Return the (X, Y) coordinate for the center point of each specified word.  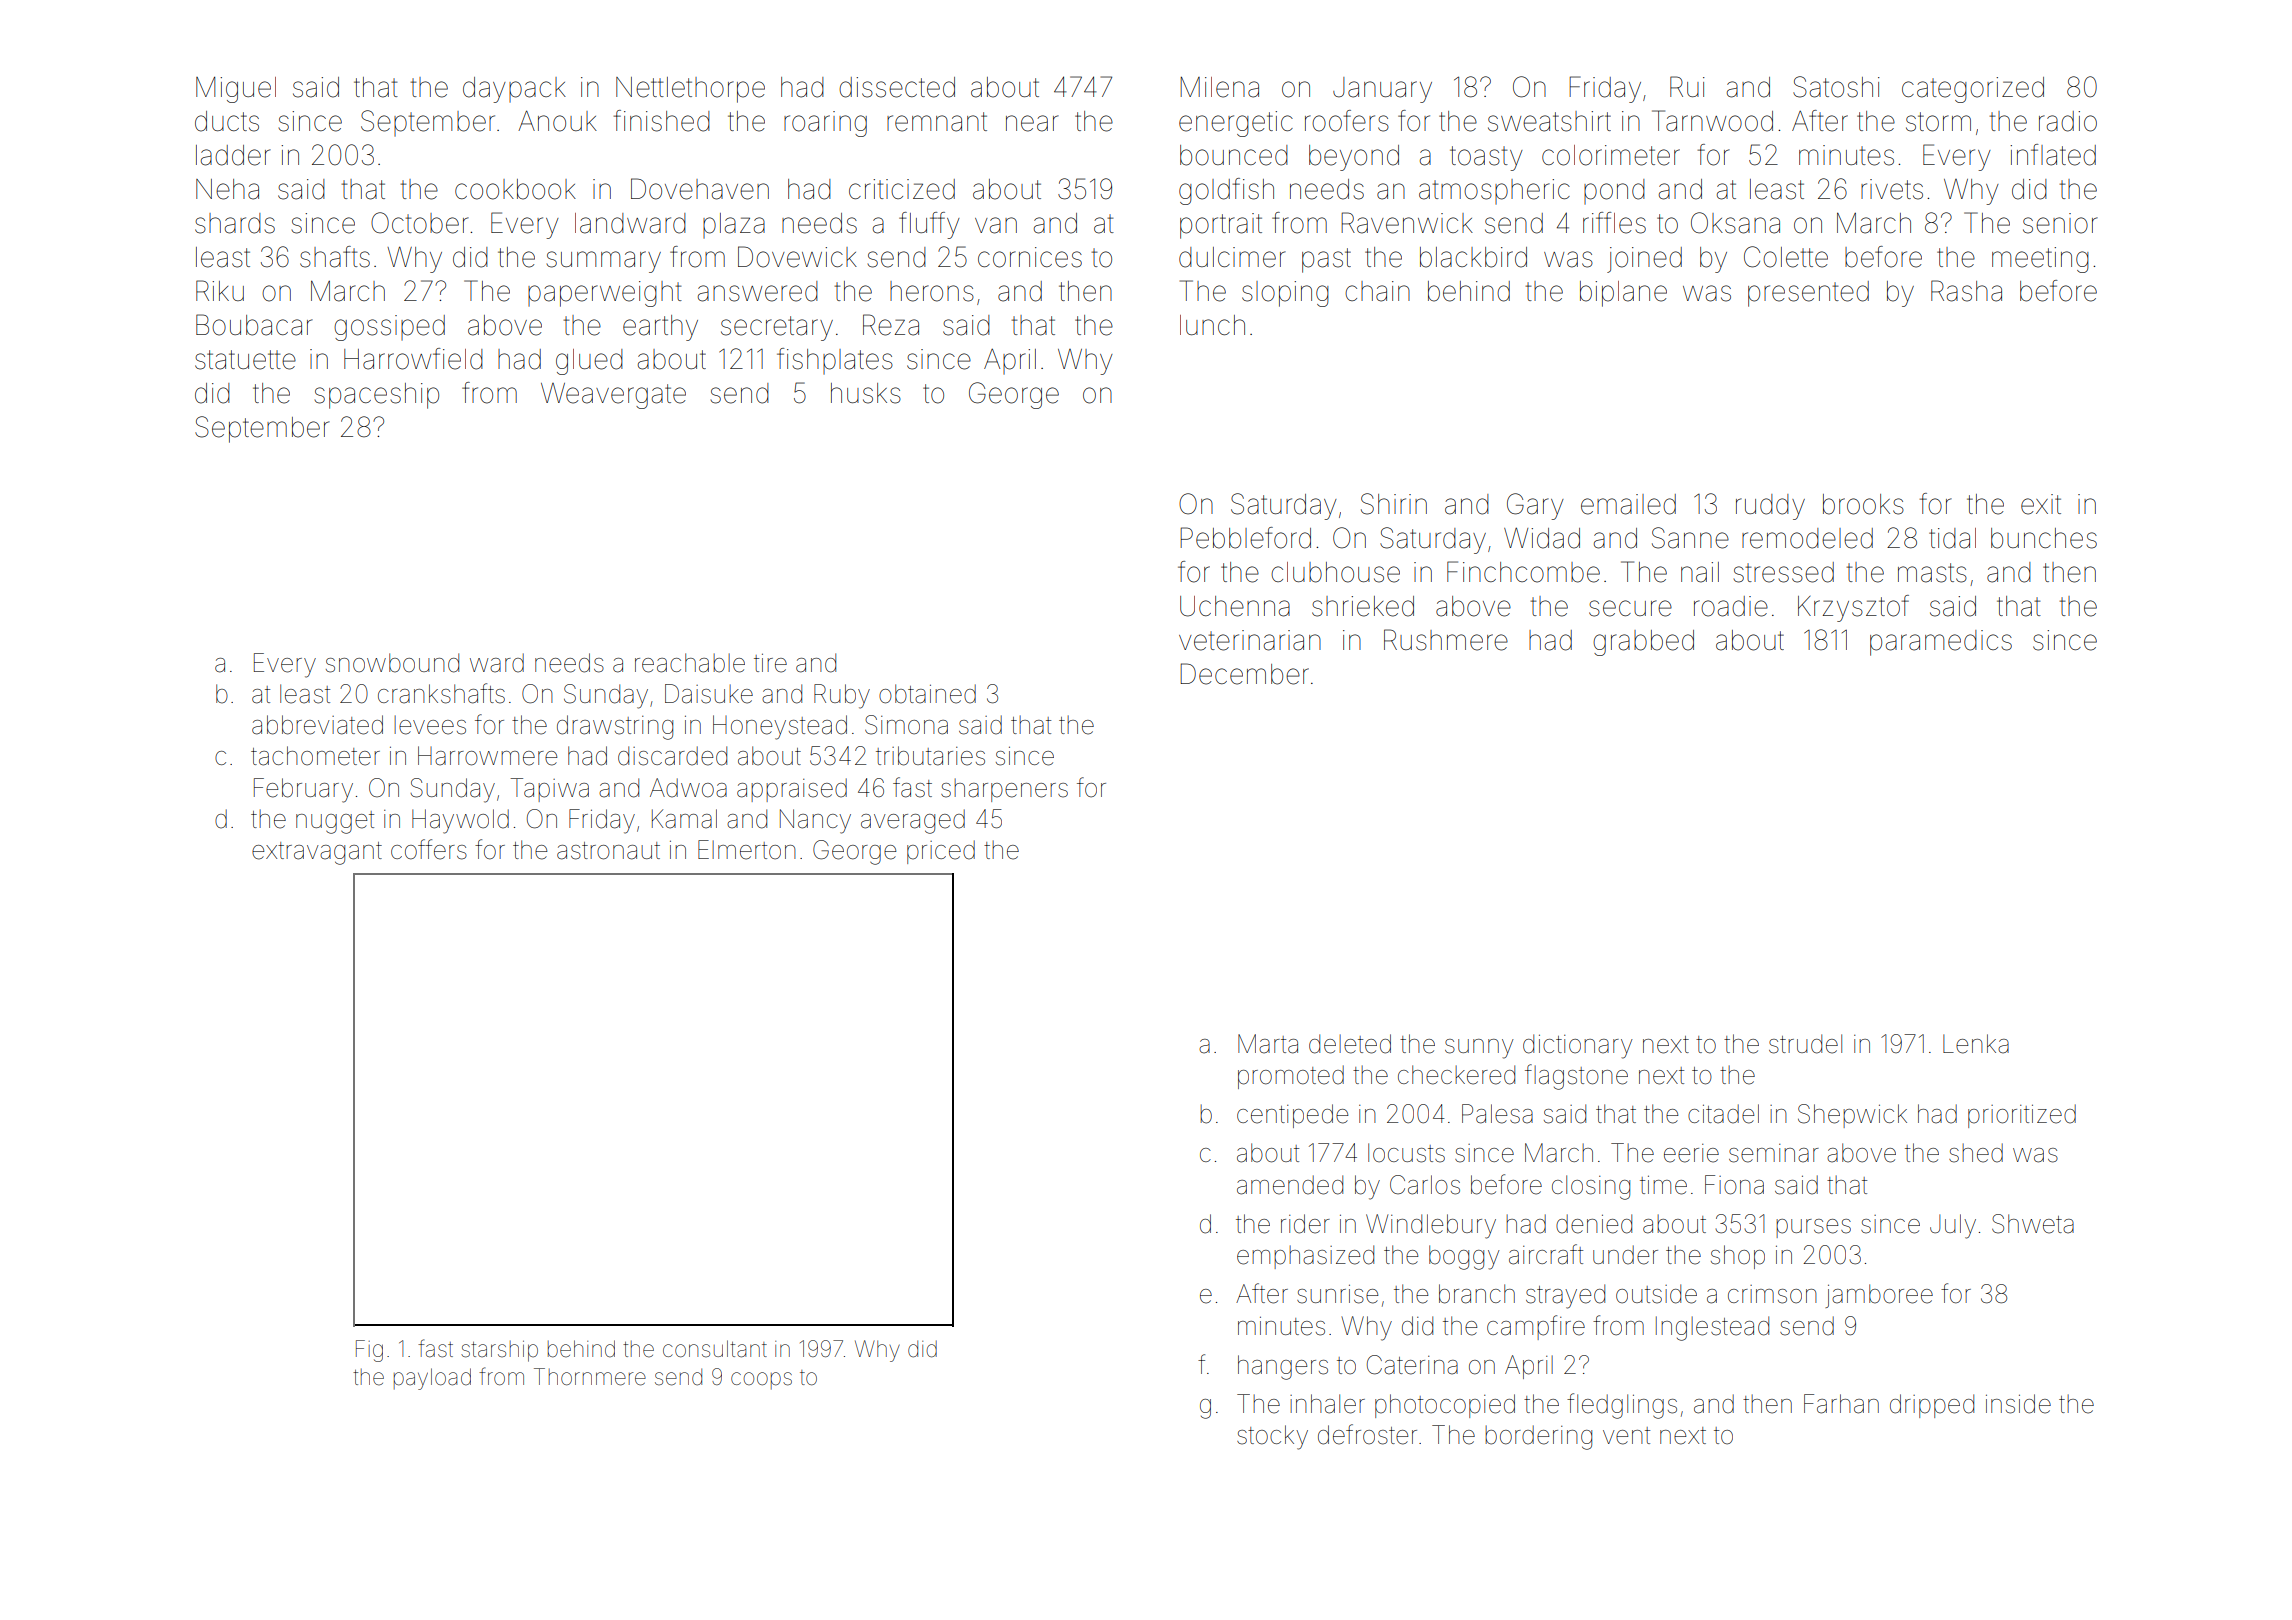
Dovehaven (700, 189)
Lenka (1976, 1044)
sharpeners (1004, 790)
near (1032, 123)
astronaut (608, 851)
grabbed (1643, 643)
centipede (1292, 1116)
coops (761, 1380)
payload (432, 1379)
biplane (1623, 294)
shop (1738, 1257)
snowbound (392, 663)
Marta (1268, 1044)
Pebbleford (1245, 538)
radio (2068, 121)
